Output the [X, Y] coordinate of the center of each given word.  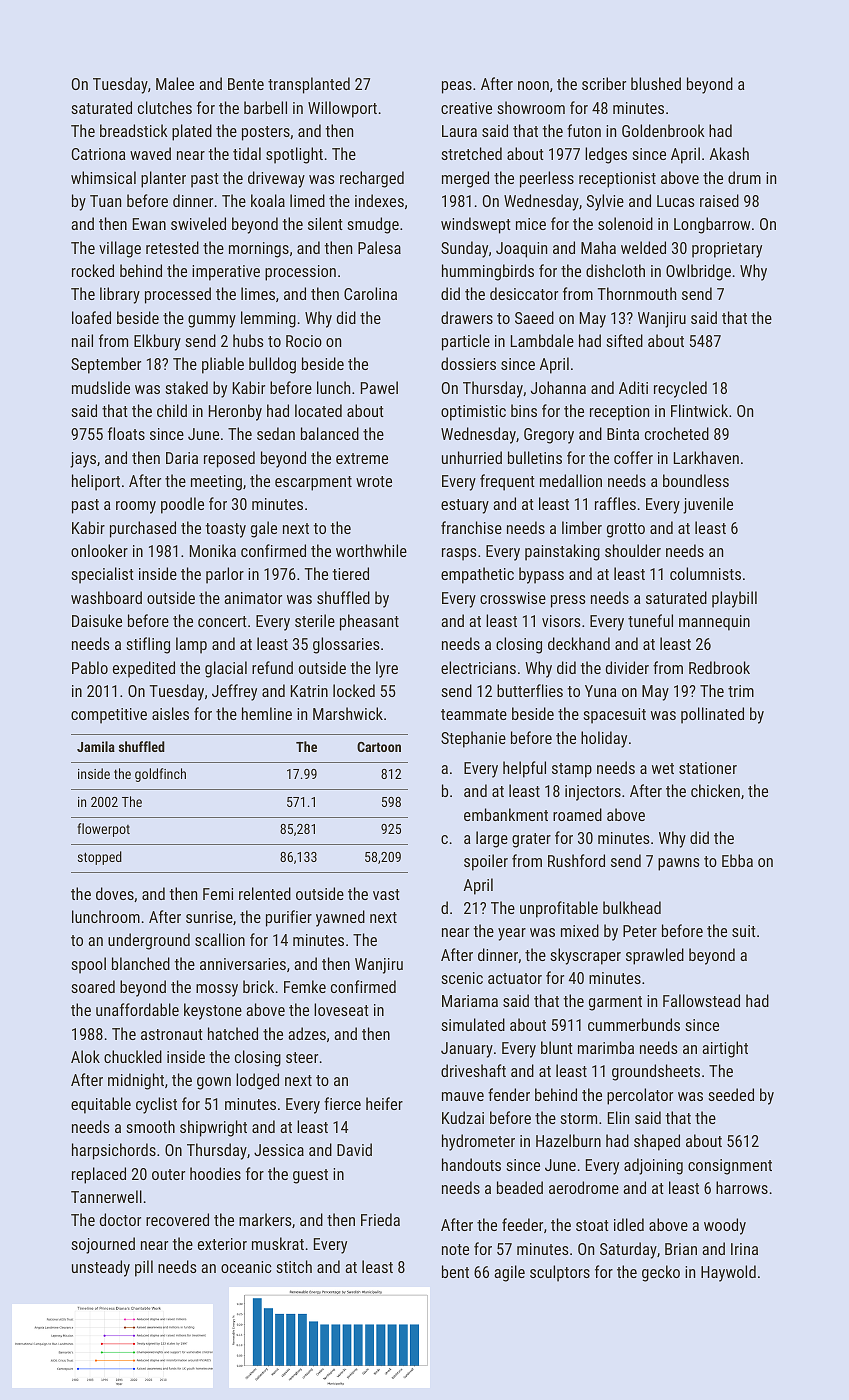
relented [265, 893]
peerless [547, 179]
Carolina [370, 293]
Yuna [601, 691]
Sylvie [605, 202]
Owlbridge [698, 272]
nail [82, 340]
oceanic [246, 1267]
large [492, 839]
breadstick [134, 130]
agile [509, 1273]
